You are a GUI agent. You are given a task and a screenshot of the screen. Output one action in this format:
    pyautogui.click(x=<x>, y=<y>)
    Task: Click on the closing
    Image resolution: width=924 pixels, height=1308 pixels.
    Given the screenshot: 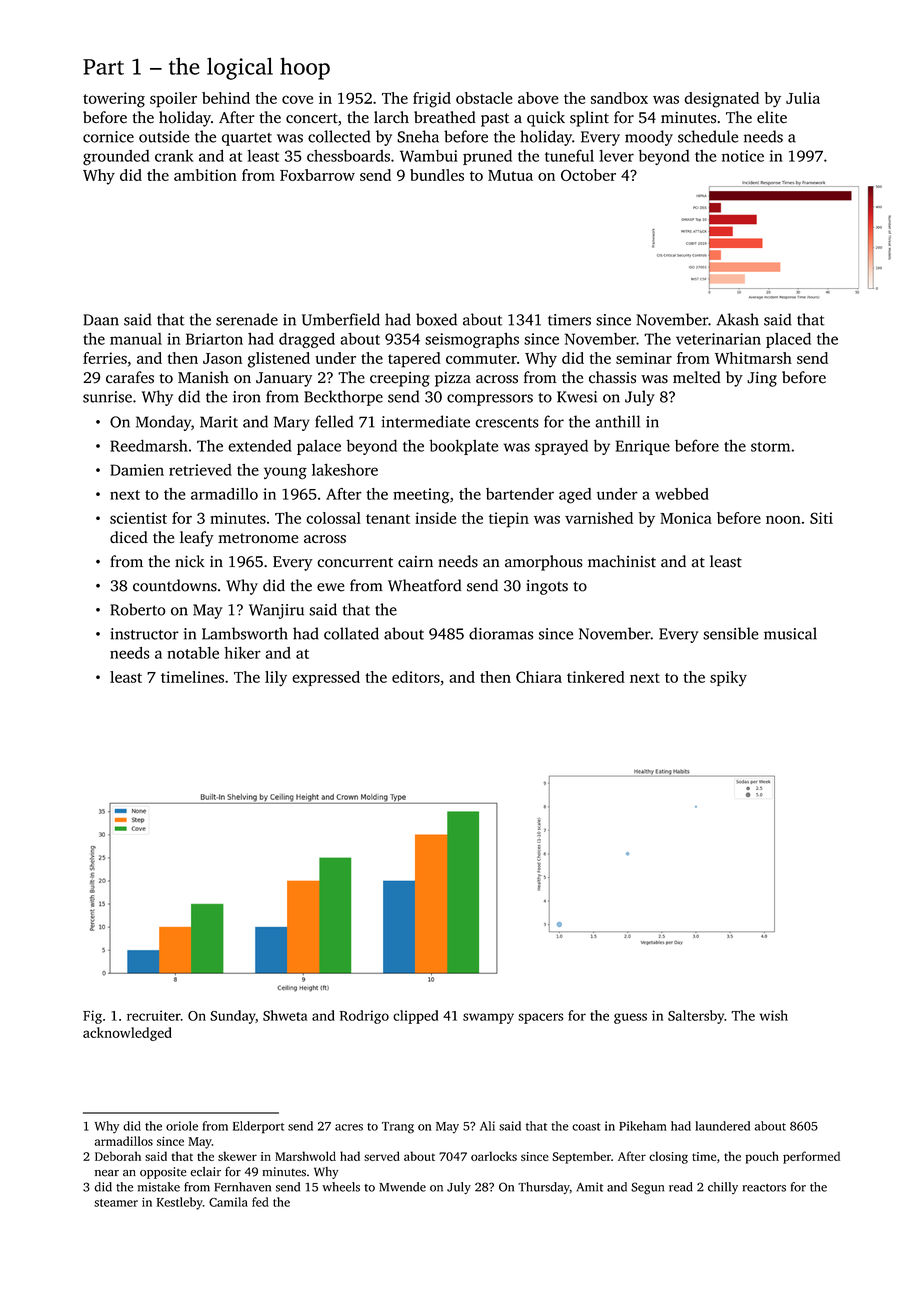 What is the action you would take?
    pyautogui.click(x=668, y=1157)
